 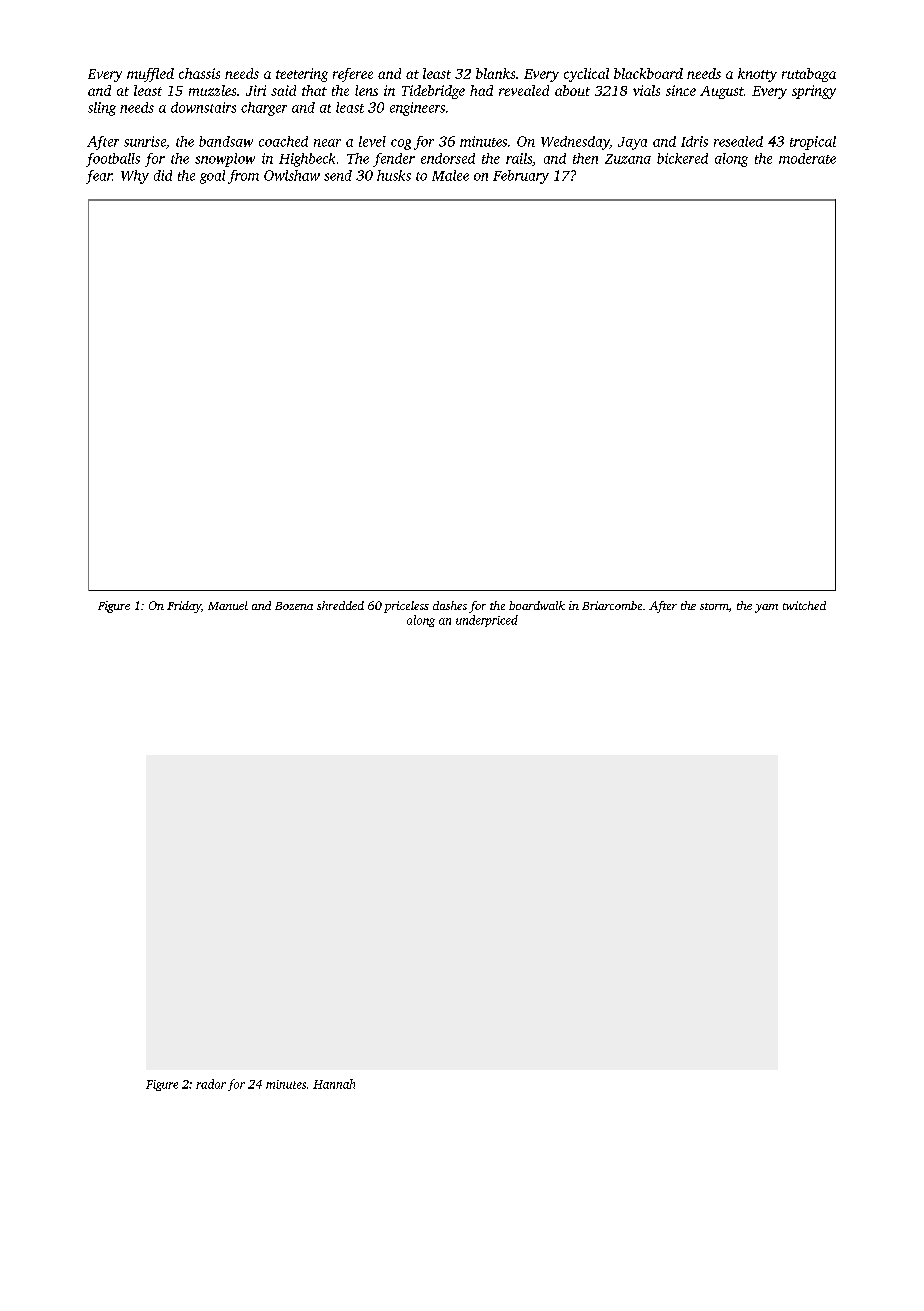 I want to click on twitched, so click(x=804, y=605).
